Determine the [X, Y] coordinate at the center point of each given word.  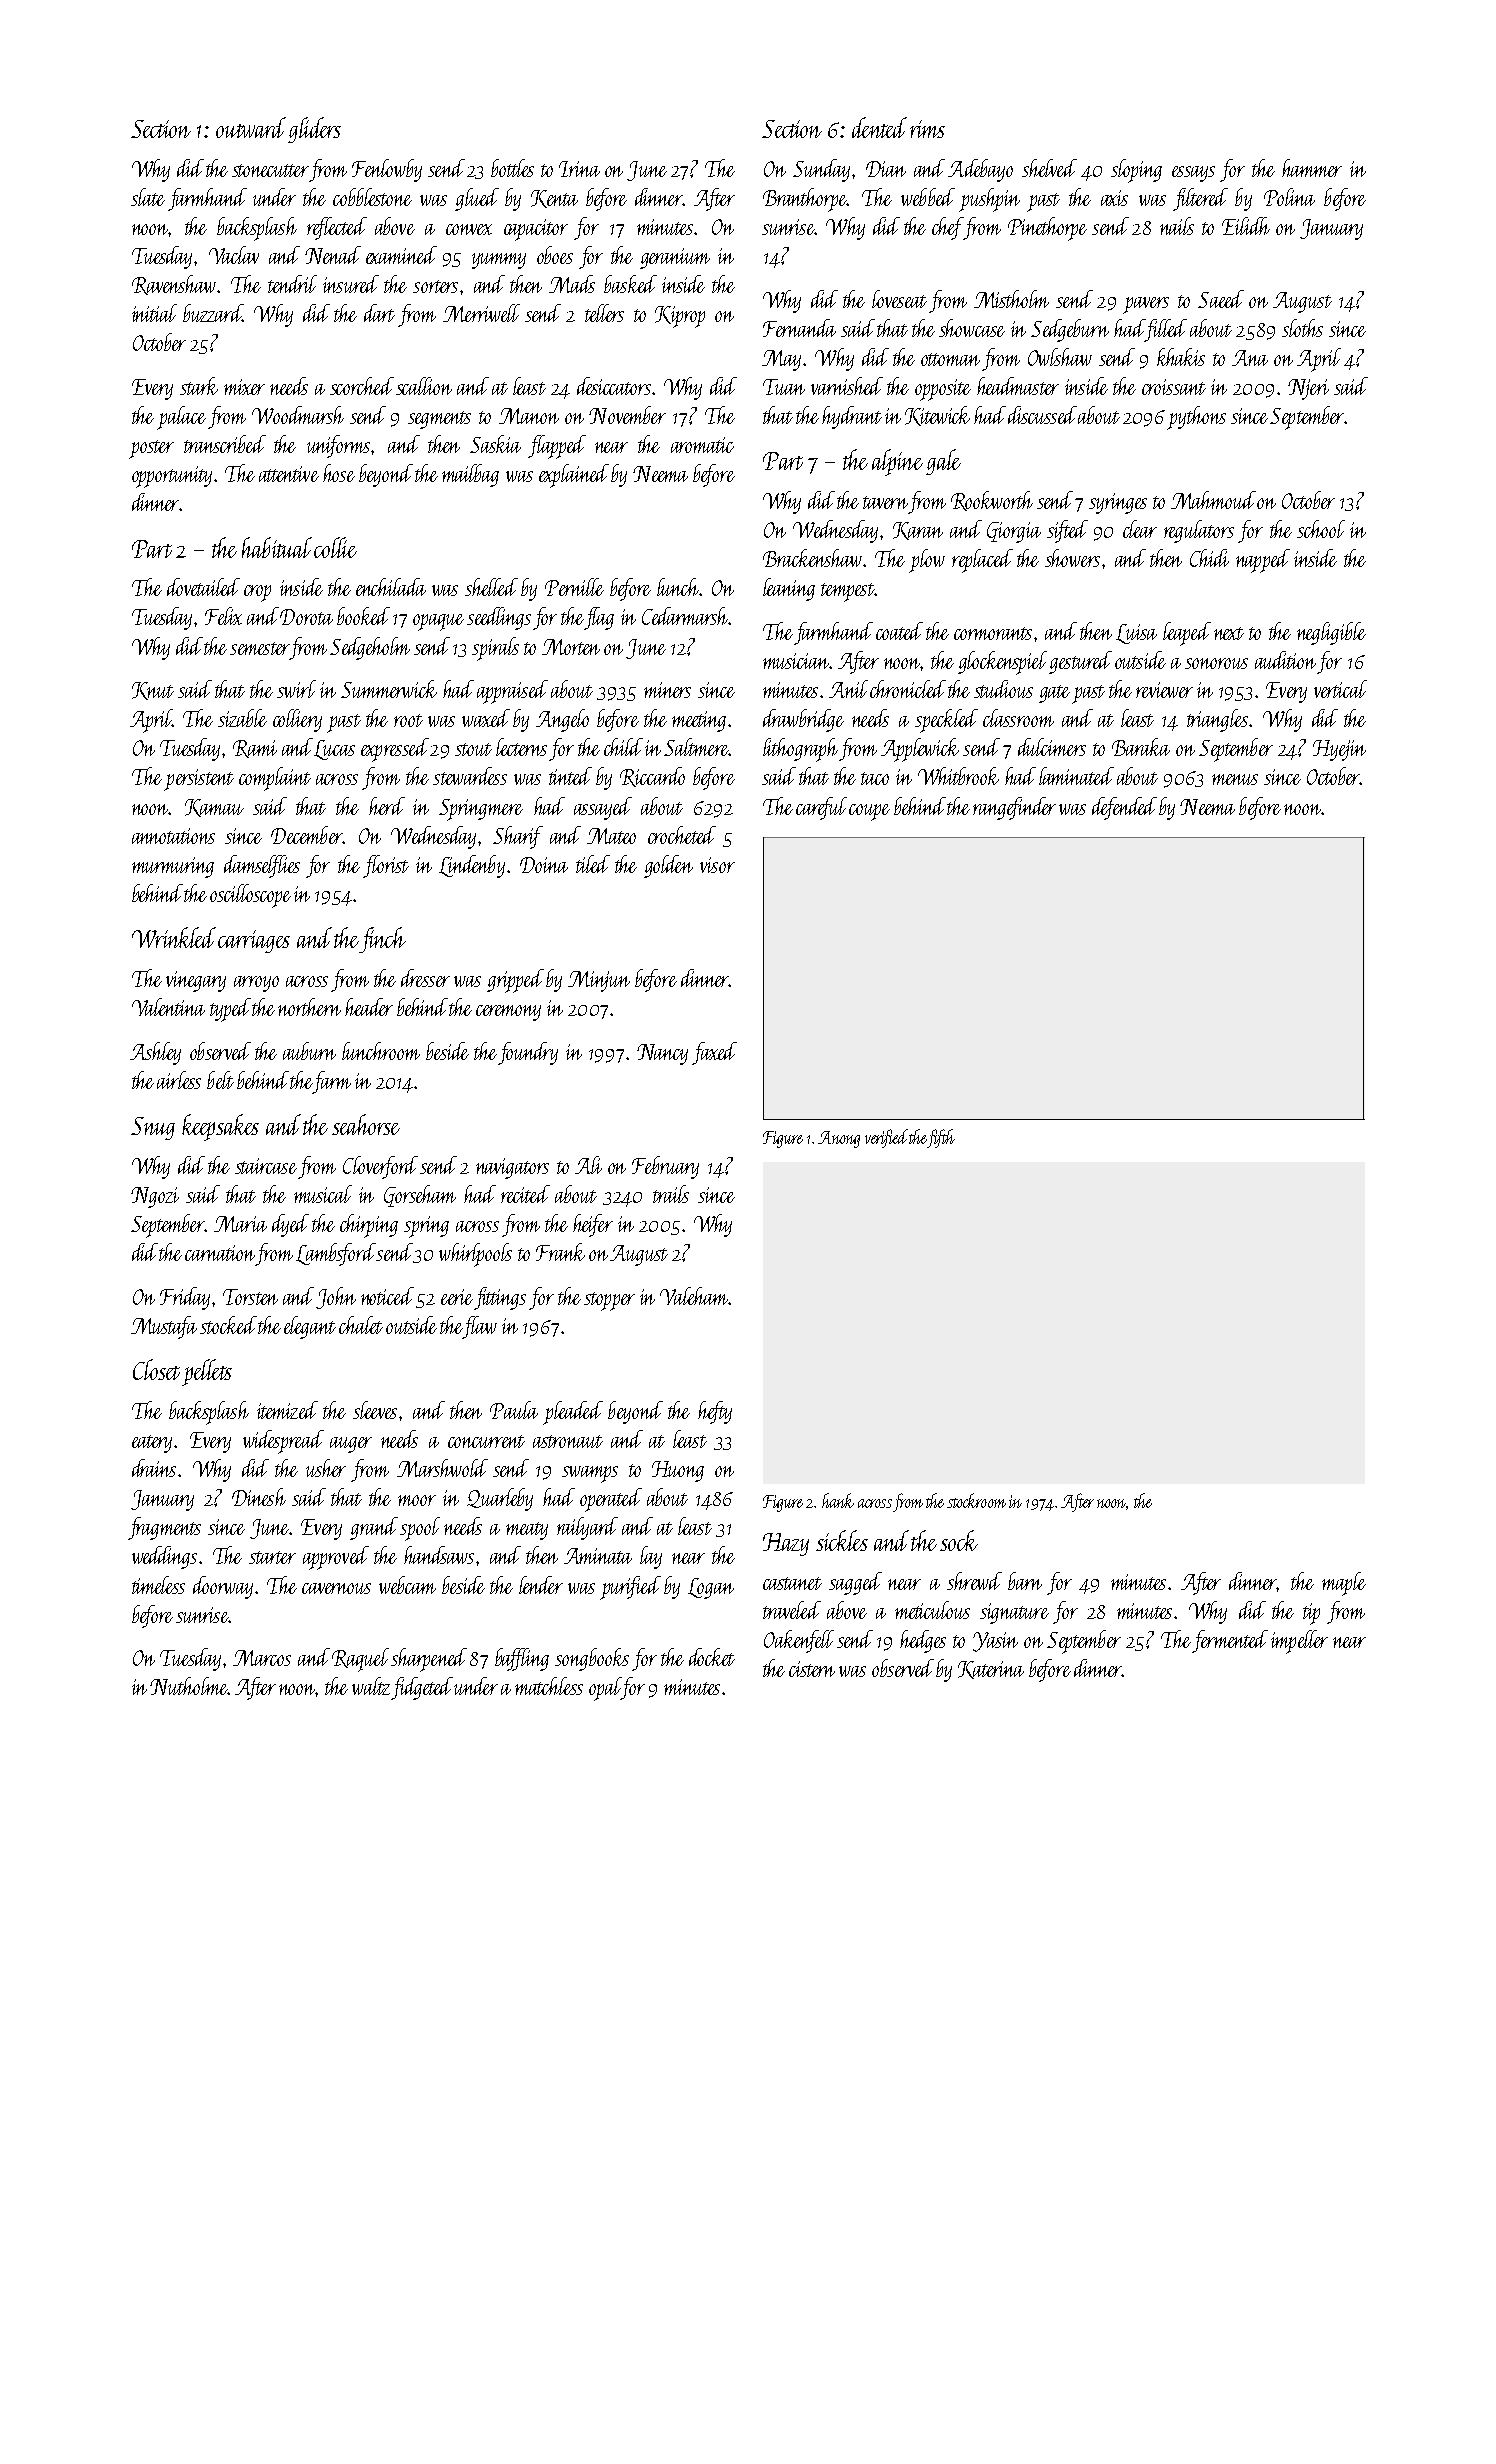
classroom [1018, 718]
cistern [812, 1669]
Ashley [155, 1053]
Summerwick [389, 689]
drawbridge [803, 720]
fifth [941, 1138]
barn [1025, 1581]
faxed [714, 1053]
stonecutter [270, 170]
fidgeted [422, 1688]
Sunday [821, 170]
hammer [1312, 168]
